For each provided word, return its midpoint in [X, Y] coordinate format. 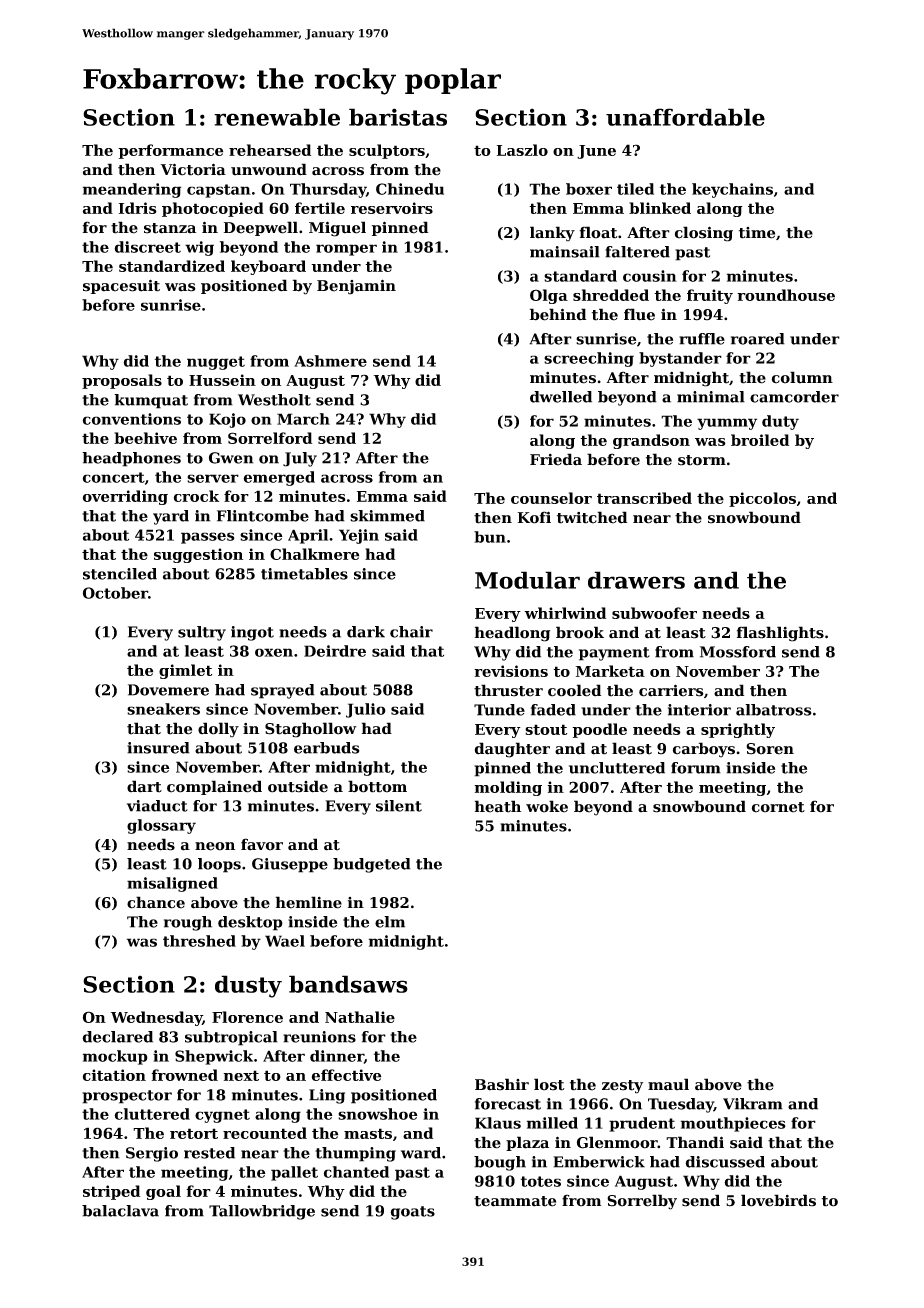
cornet [778, 807]
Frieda [556, 459]
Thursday [328, 190]
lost [549, 1084]
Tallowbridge [262, 1212]
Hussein [222, 380]
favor [262, 844]
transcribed [644, 498]
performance [170, 151]
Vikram [753, 1104]
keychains [732, 190]
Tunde [499, 710]
